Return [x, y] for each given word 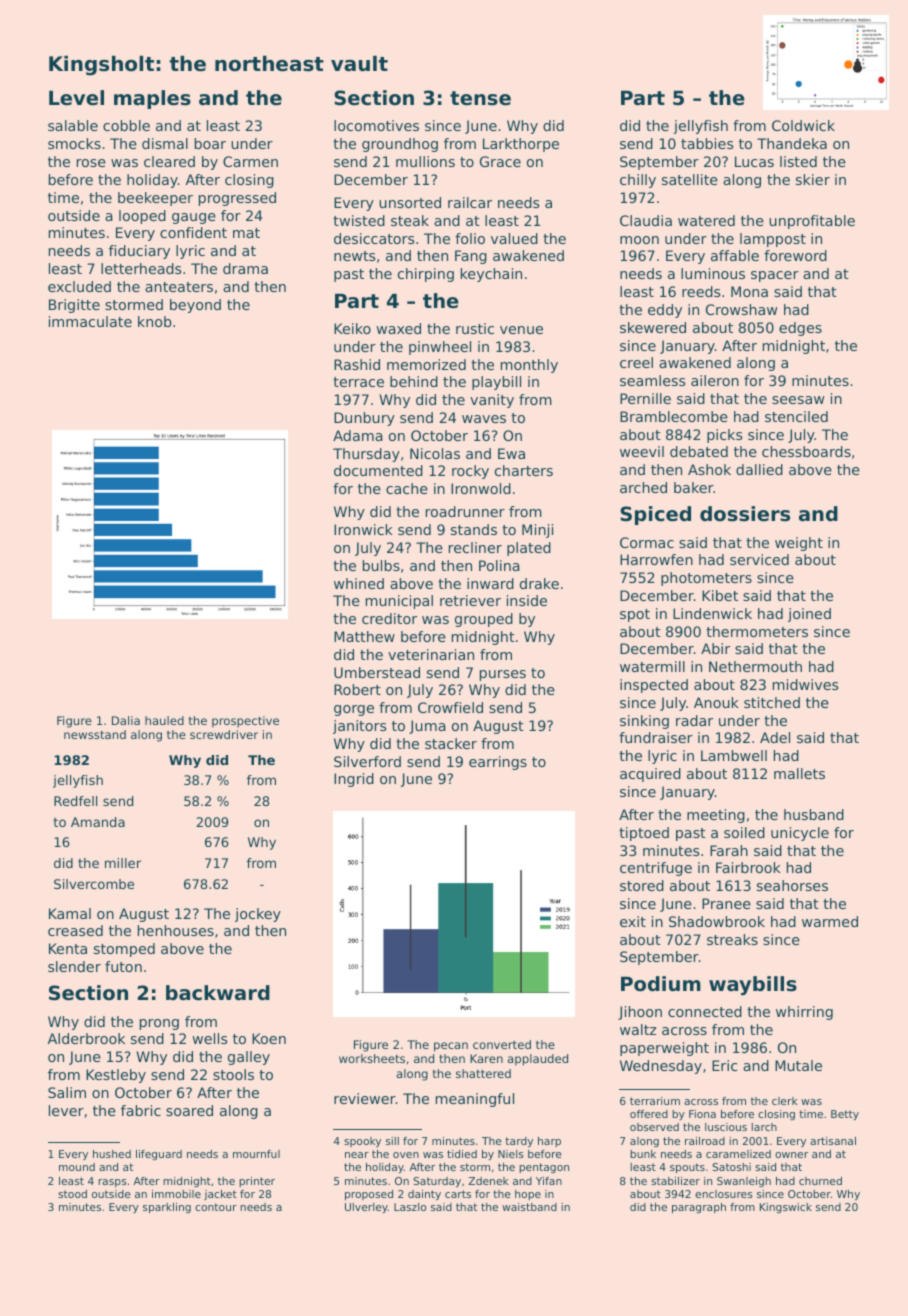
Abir [715, 648]
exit [633, 921]
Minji [537, 531]
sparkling [167, 1208]
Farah [729, 850]
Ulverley [366, 1208]
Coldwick [803, 125]
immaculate [90, 321]
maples [152, 99]
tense [480, 98]
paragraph [699, 1208]
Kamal [70, 913]
